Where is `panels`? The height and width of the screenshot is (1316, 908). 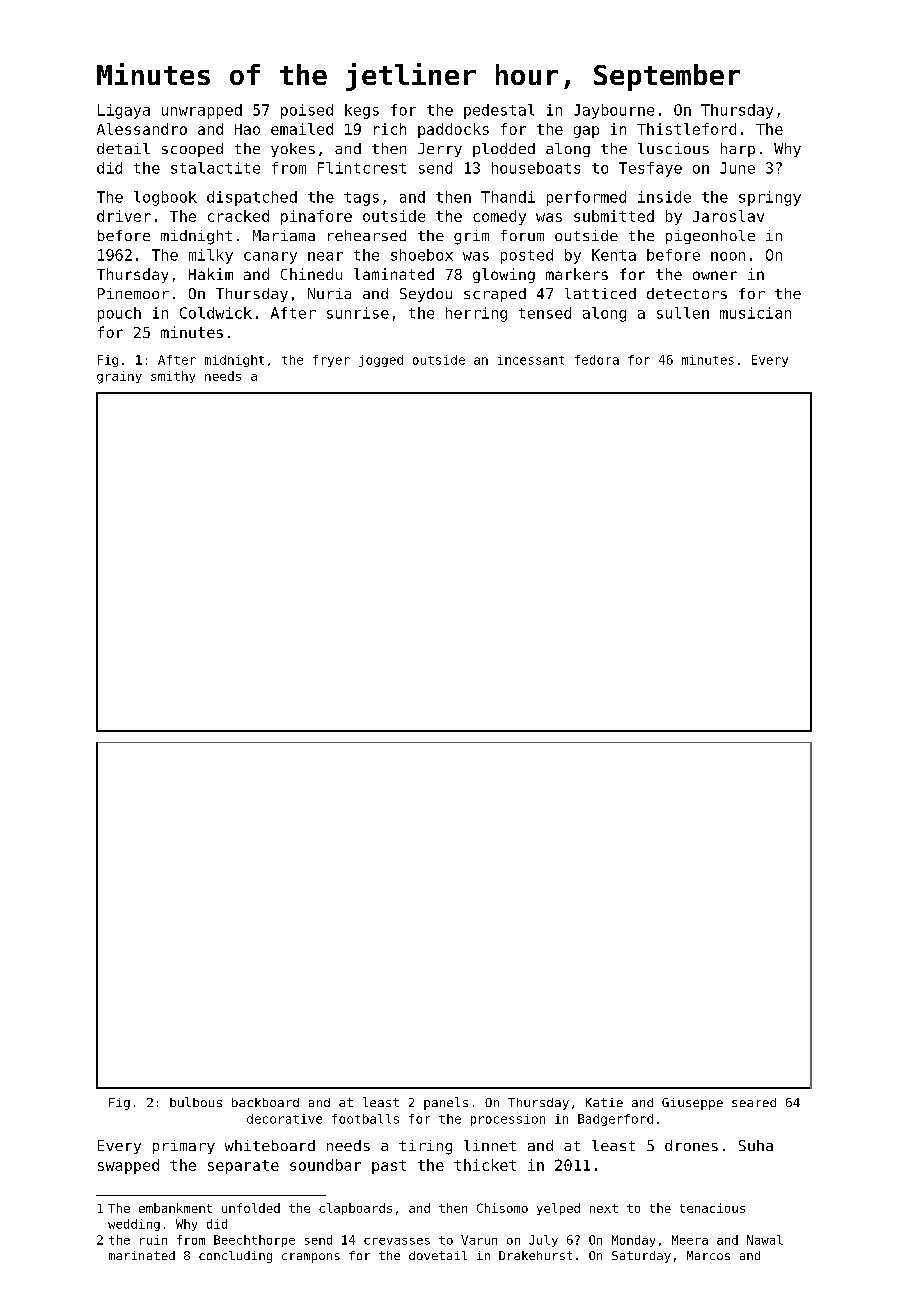 panels is located at coordinates (446, 1103).
